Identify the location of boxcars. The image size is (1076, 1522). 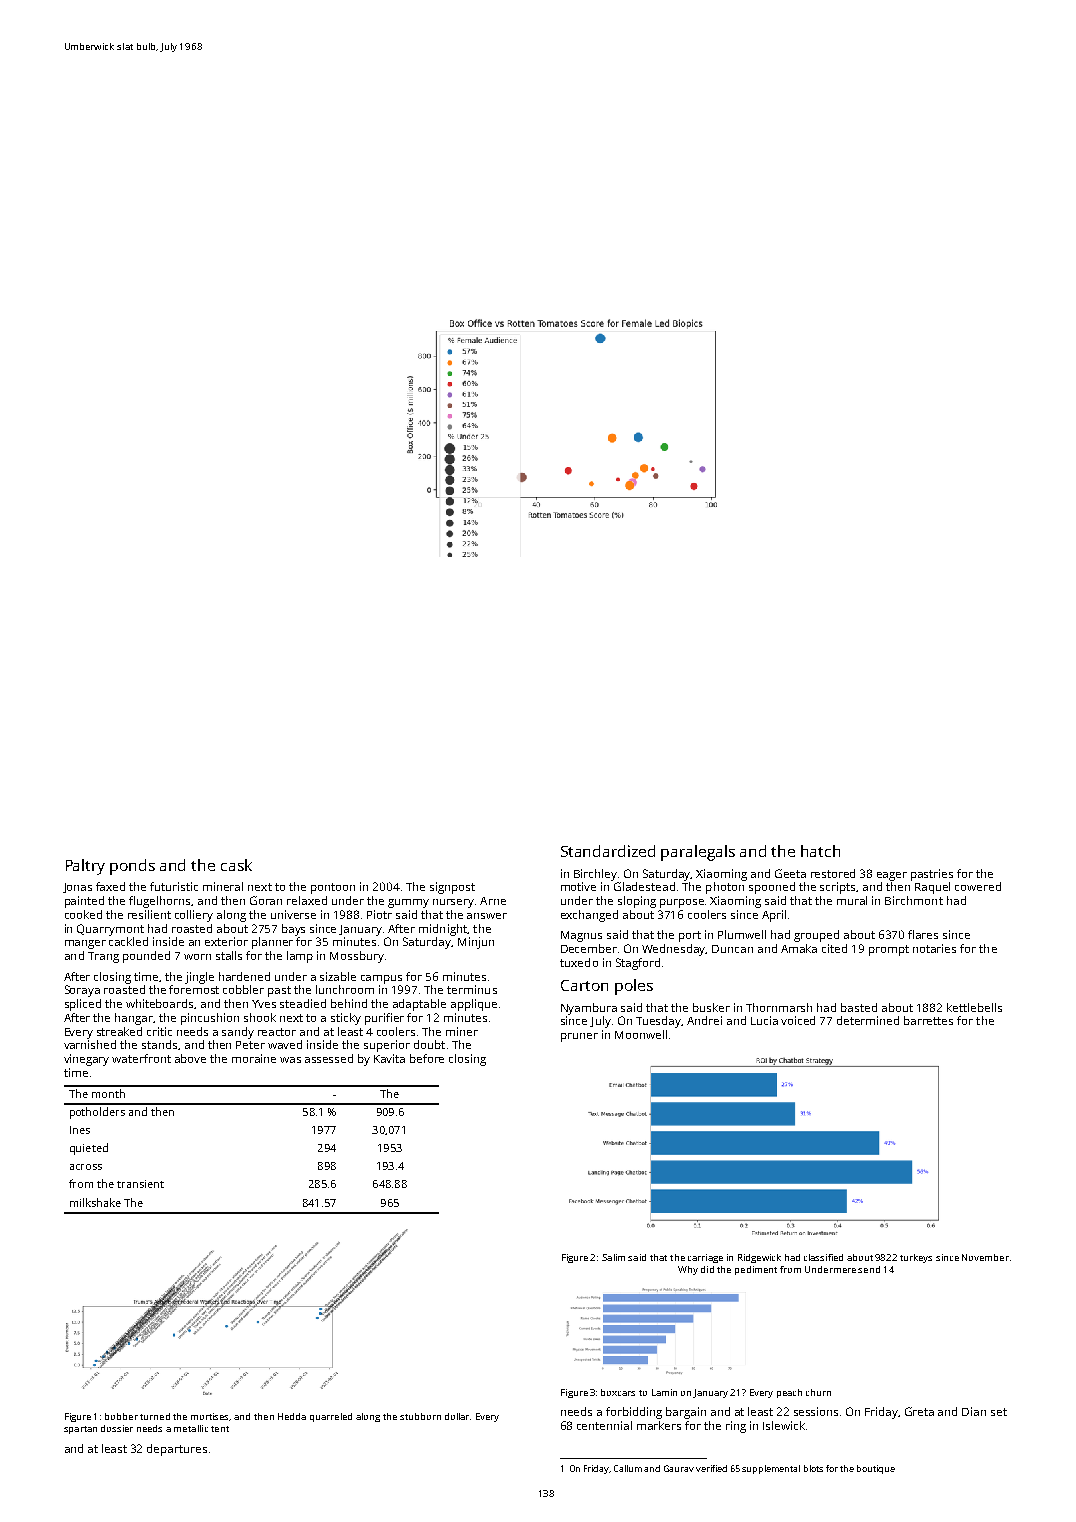
(618, 1392).
